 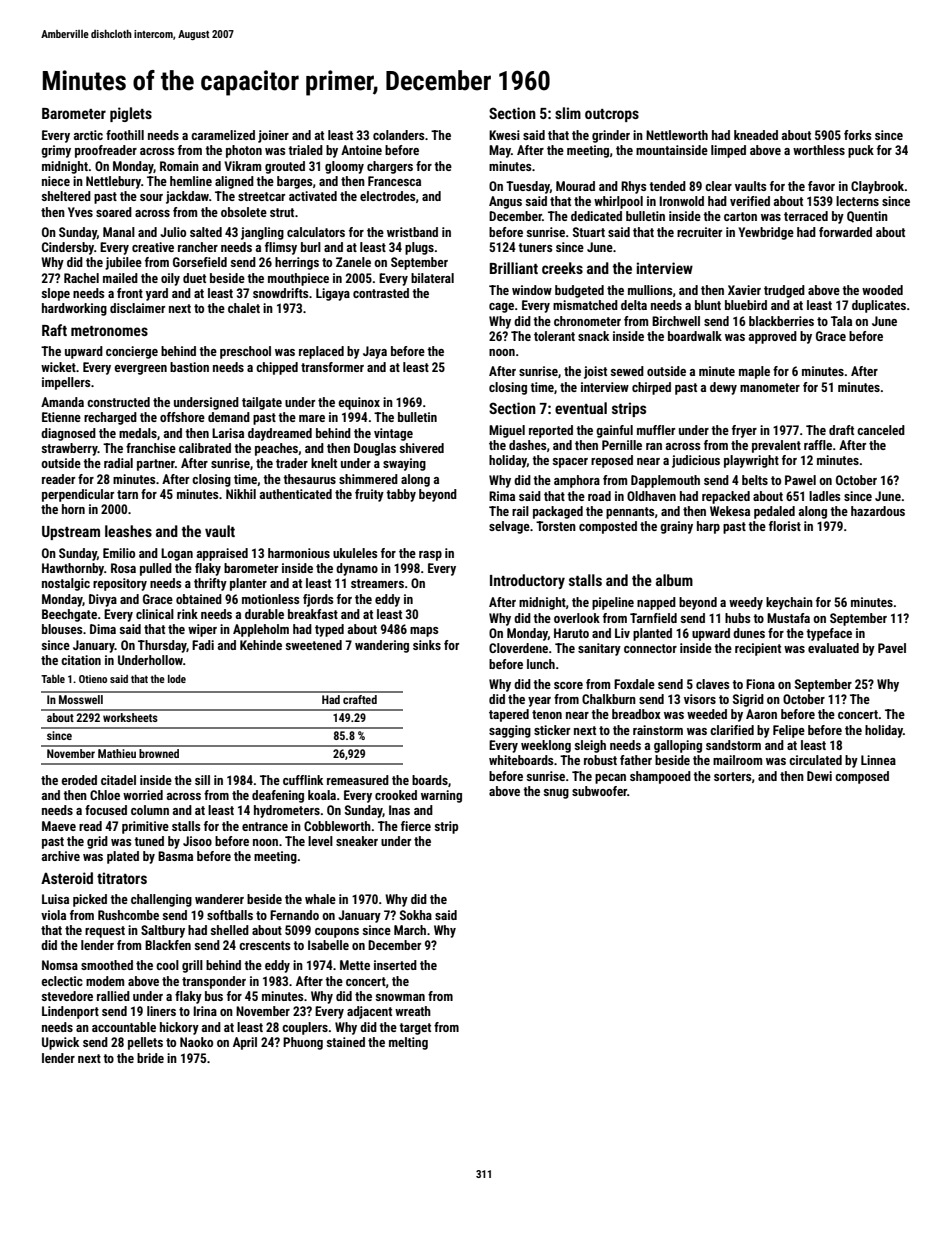 What do you see at coordinates (518, 648) in the page?
I see `Cloverdene` at bounding box center [518, 648].
